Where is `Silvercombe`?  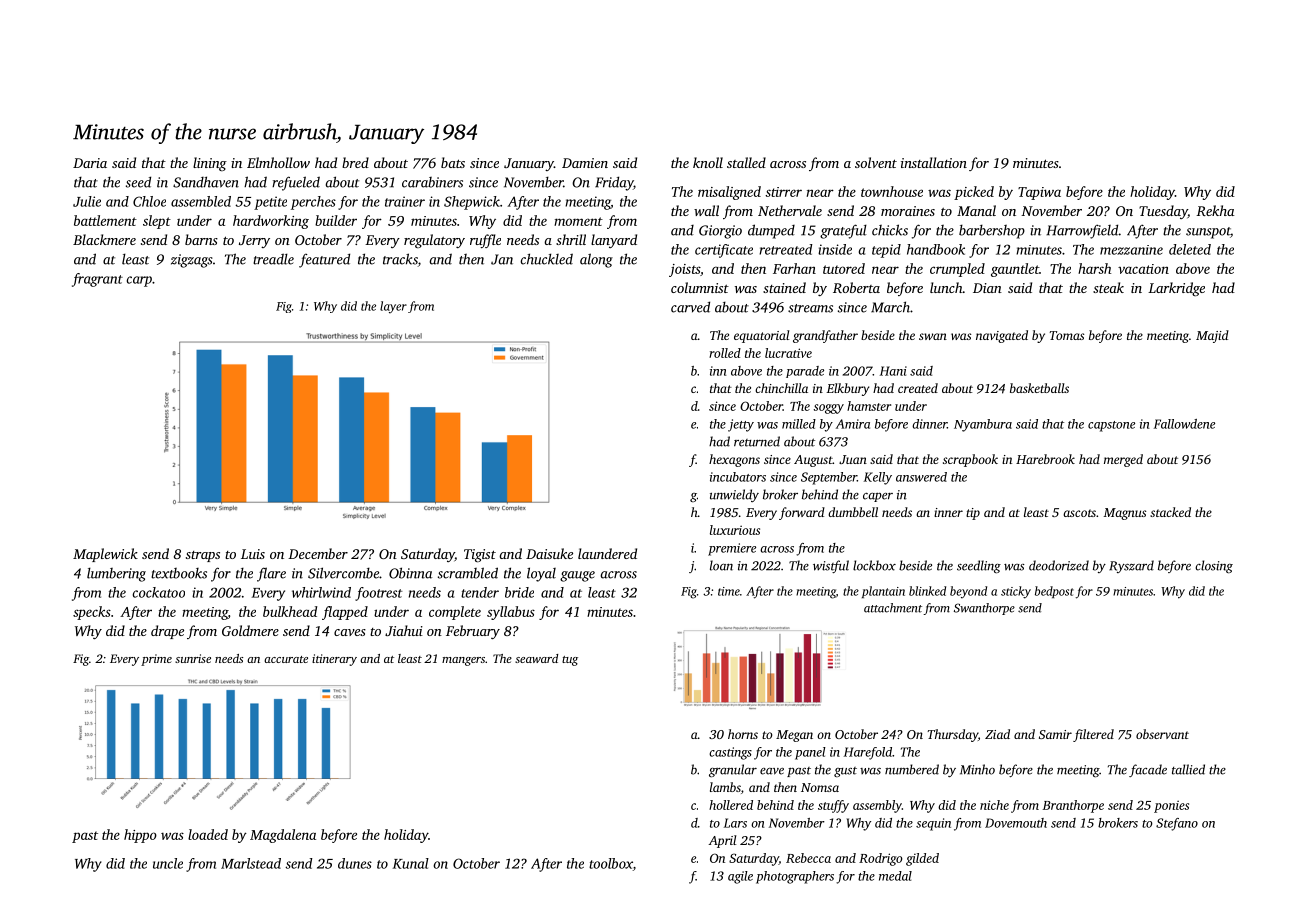 Silvercombe is located at coordinates (343, 573).
